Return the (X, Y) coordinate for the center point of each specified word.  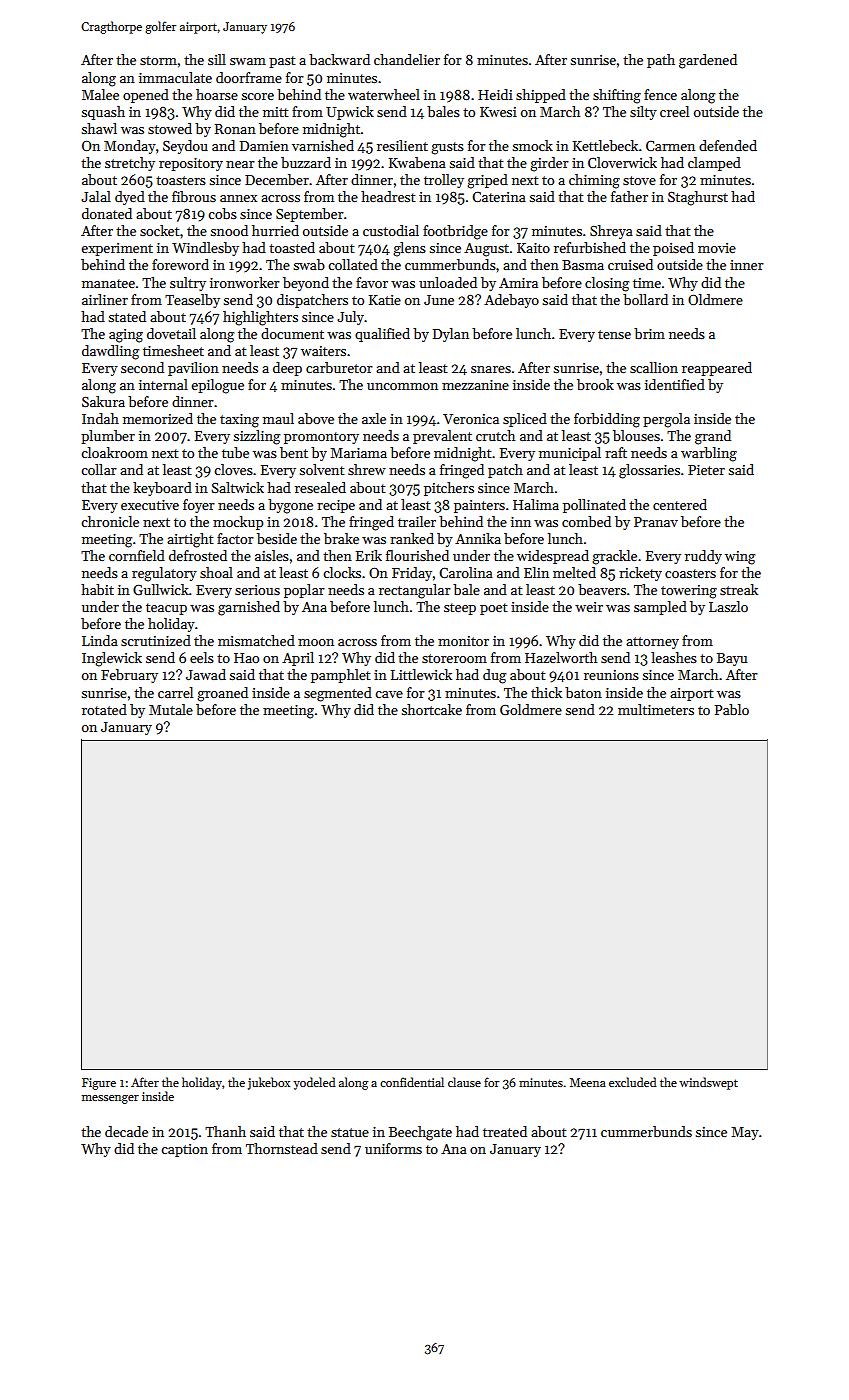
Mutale (171, 709)
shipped (541, 96)
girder (549, 164)
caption (184, 1150)
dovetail (171, 333)
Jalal (96, 196)
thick (546, 692)
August (486, 250)
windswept (708, 1083)
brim (649, 333)
